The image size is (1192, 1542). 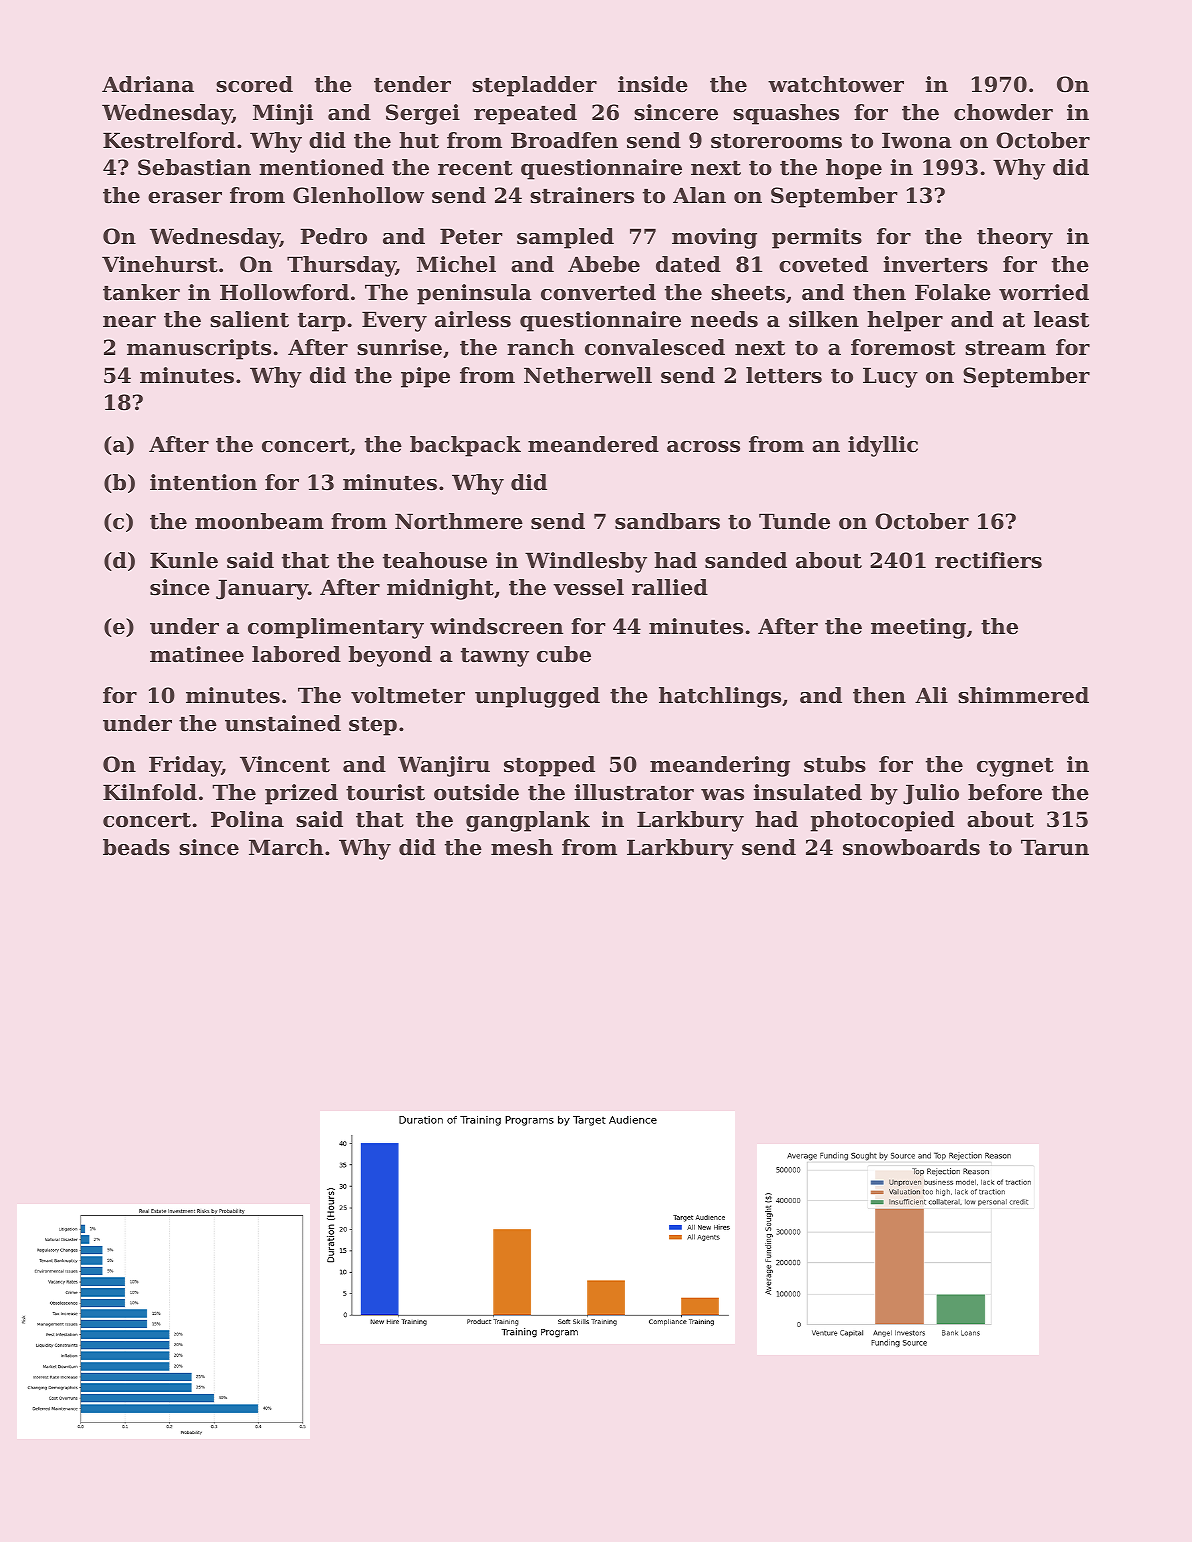 I want to click on Tarun, so click(x=1055, y=847).
